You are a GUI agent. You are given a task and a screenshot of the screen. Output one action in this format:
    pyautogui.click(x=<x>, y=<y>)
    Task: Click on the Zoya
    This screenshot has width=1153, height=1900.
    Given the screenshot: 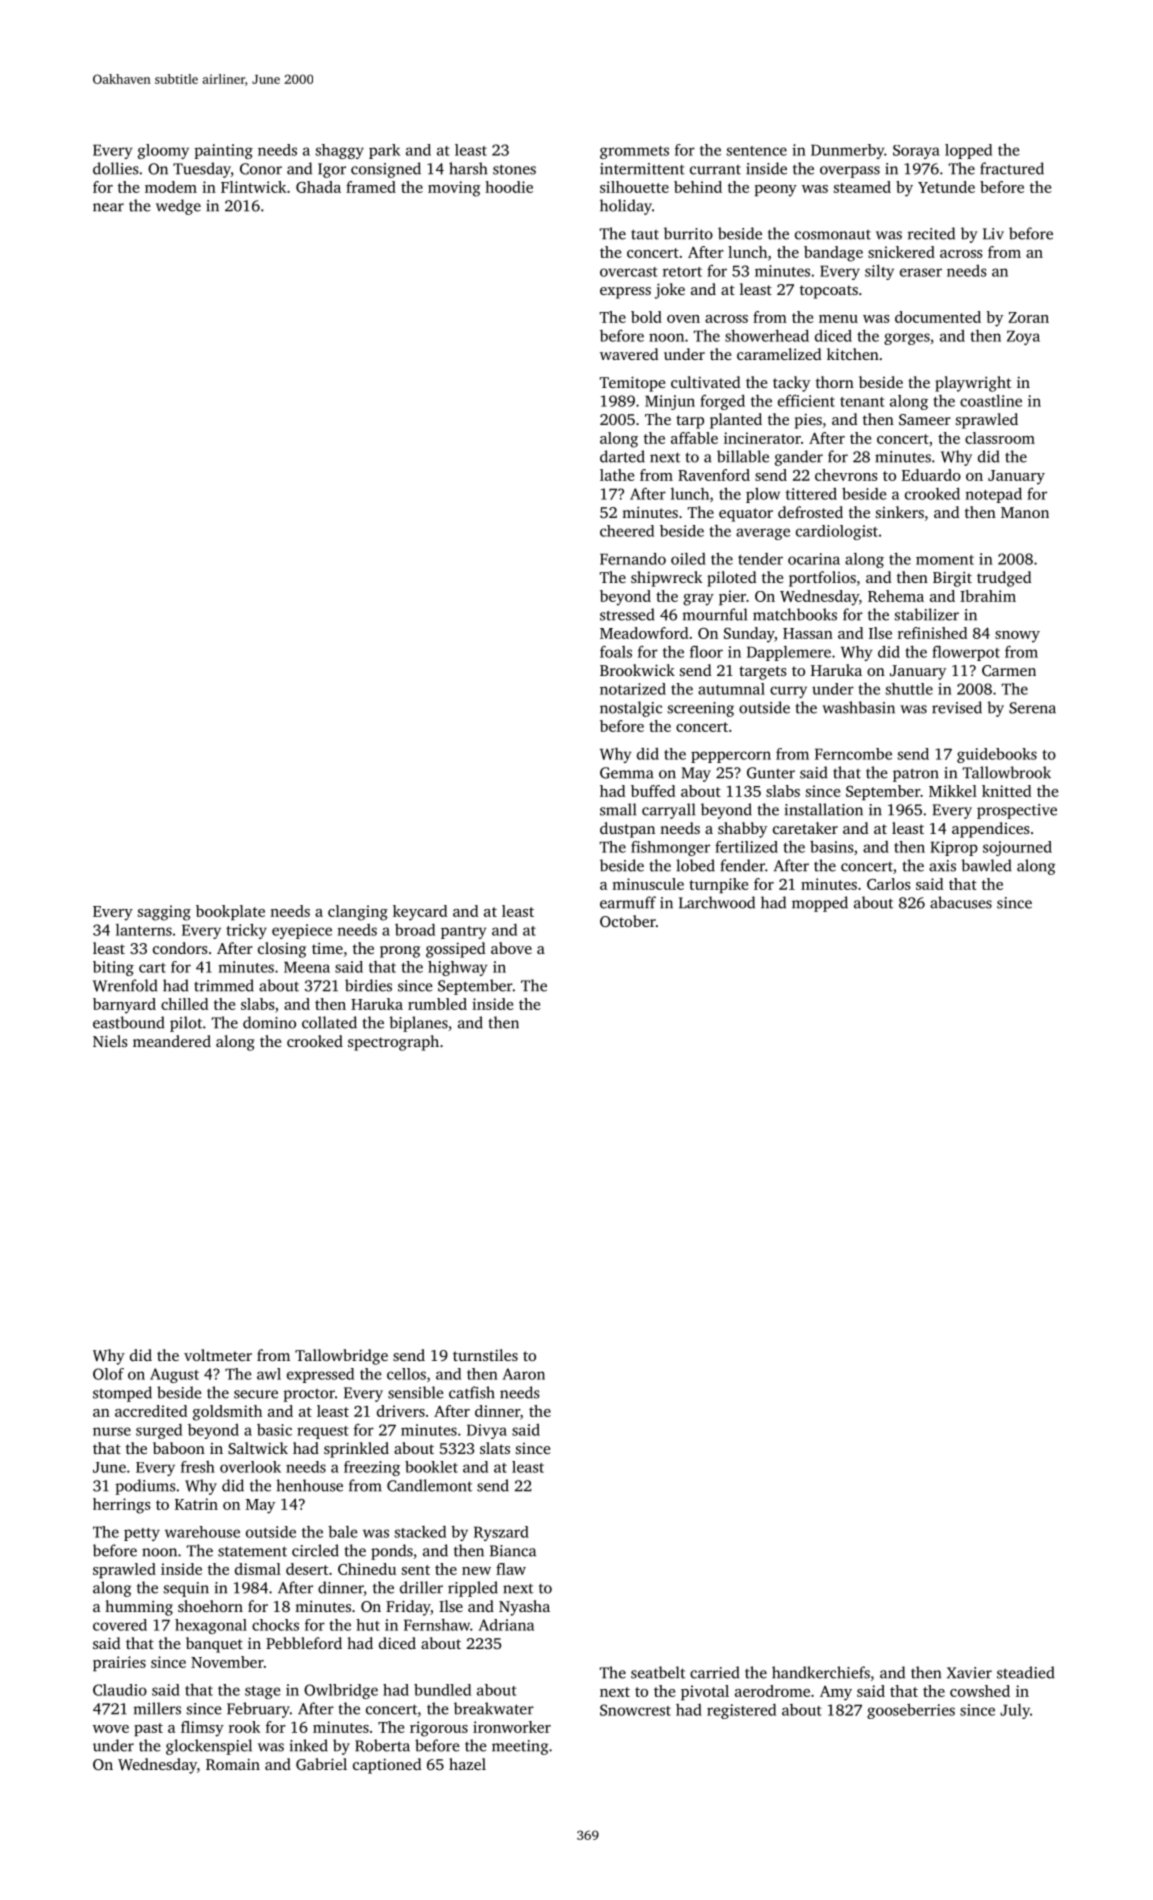 What is the action you would take?
    pyautogui.click(x=1023, y=337)
